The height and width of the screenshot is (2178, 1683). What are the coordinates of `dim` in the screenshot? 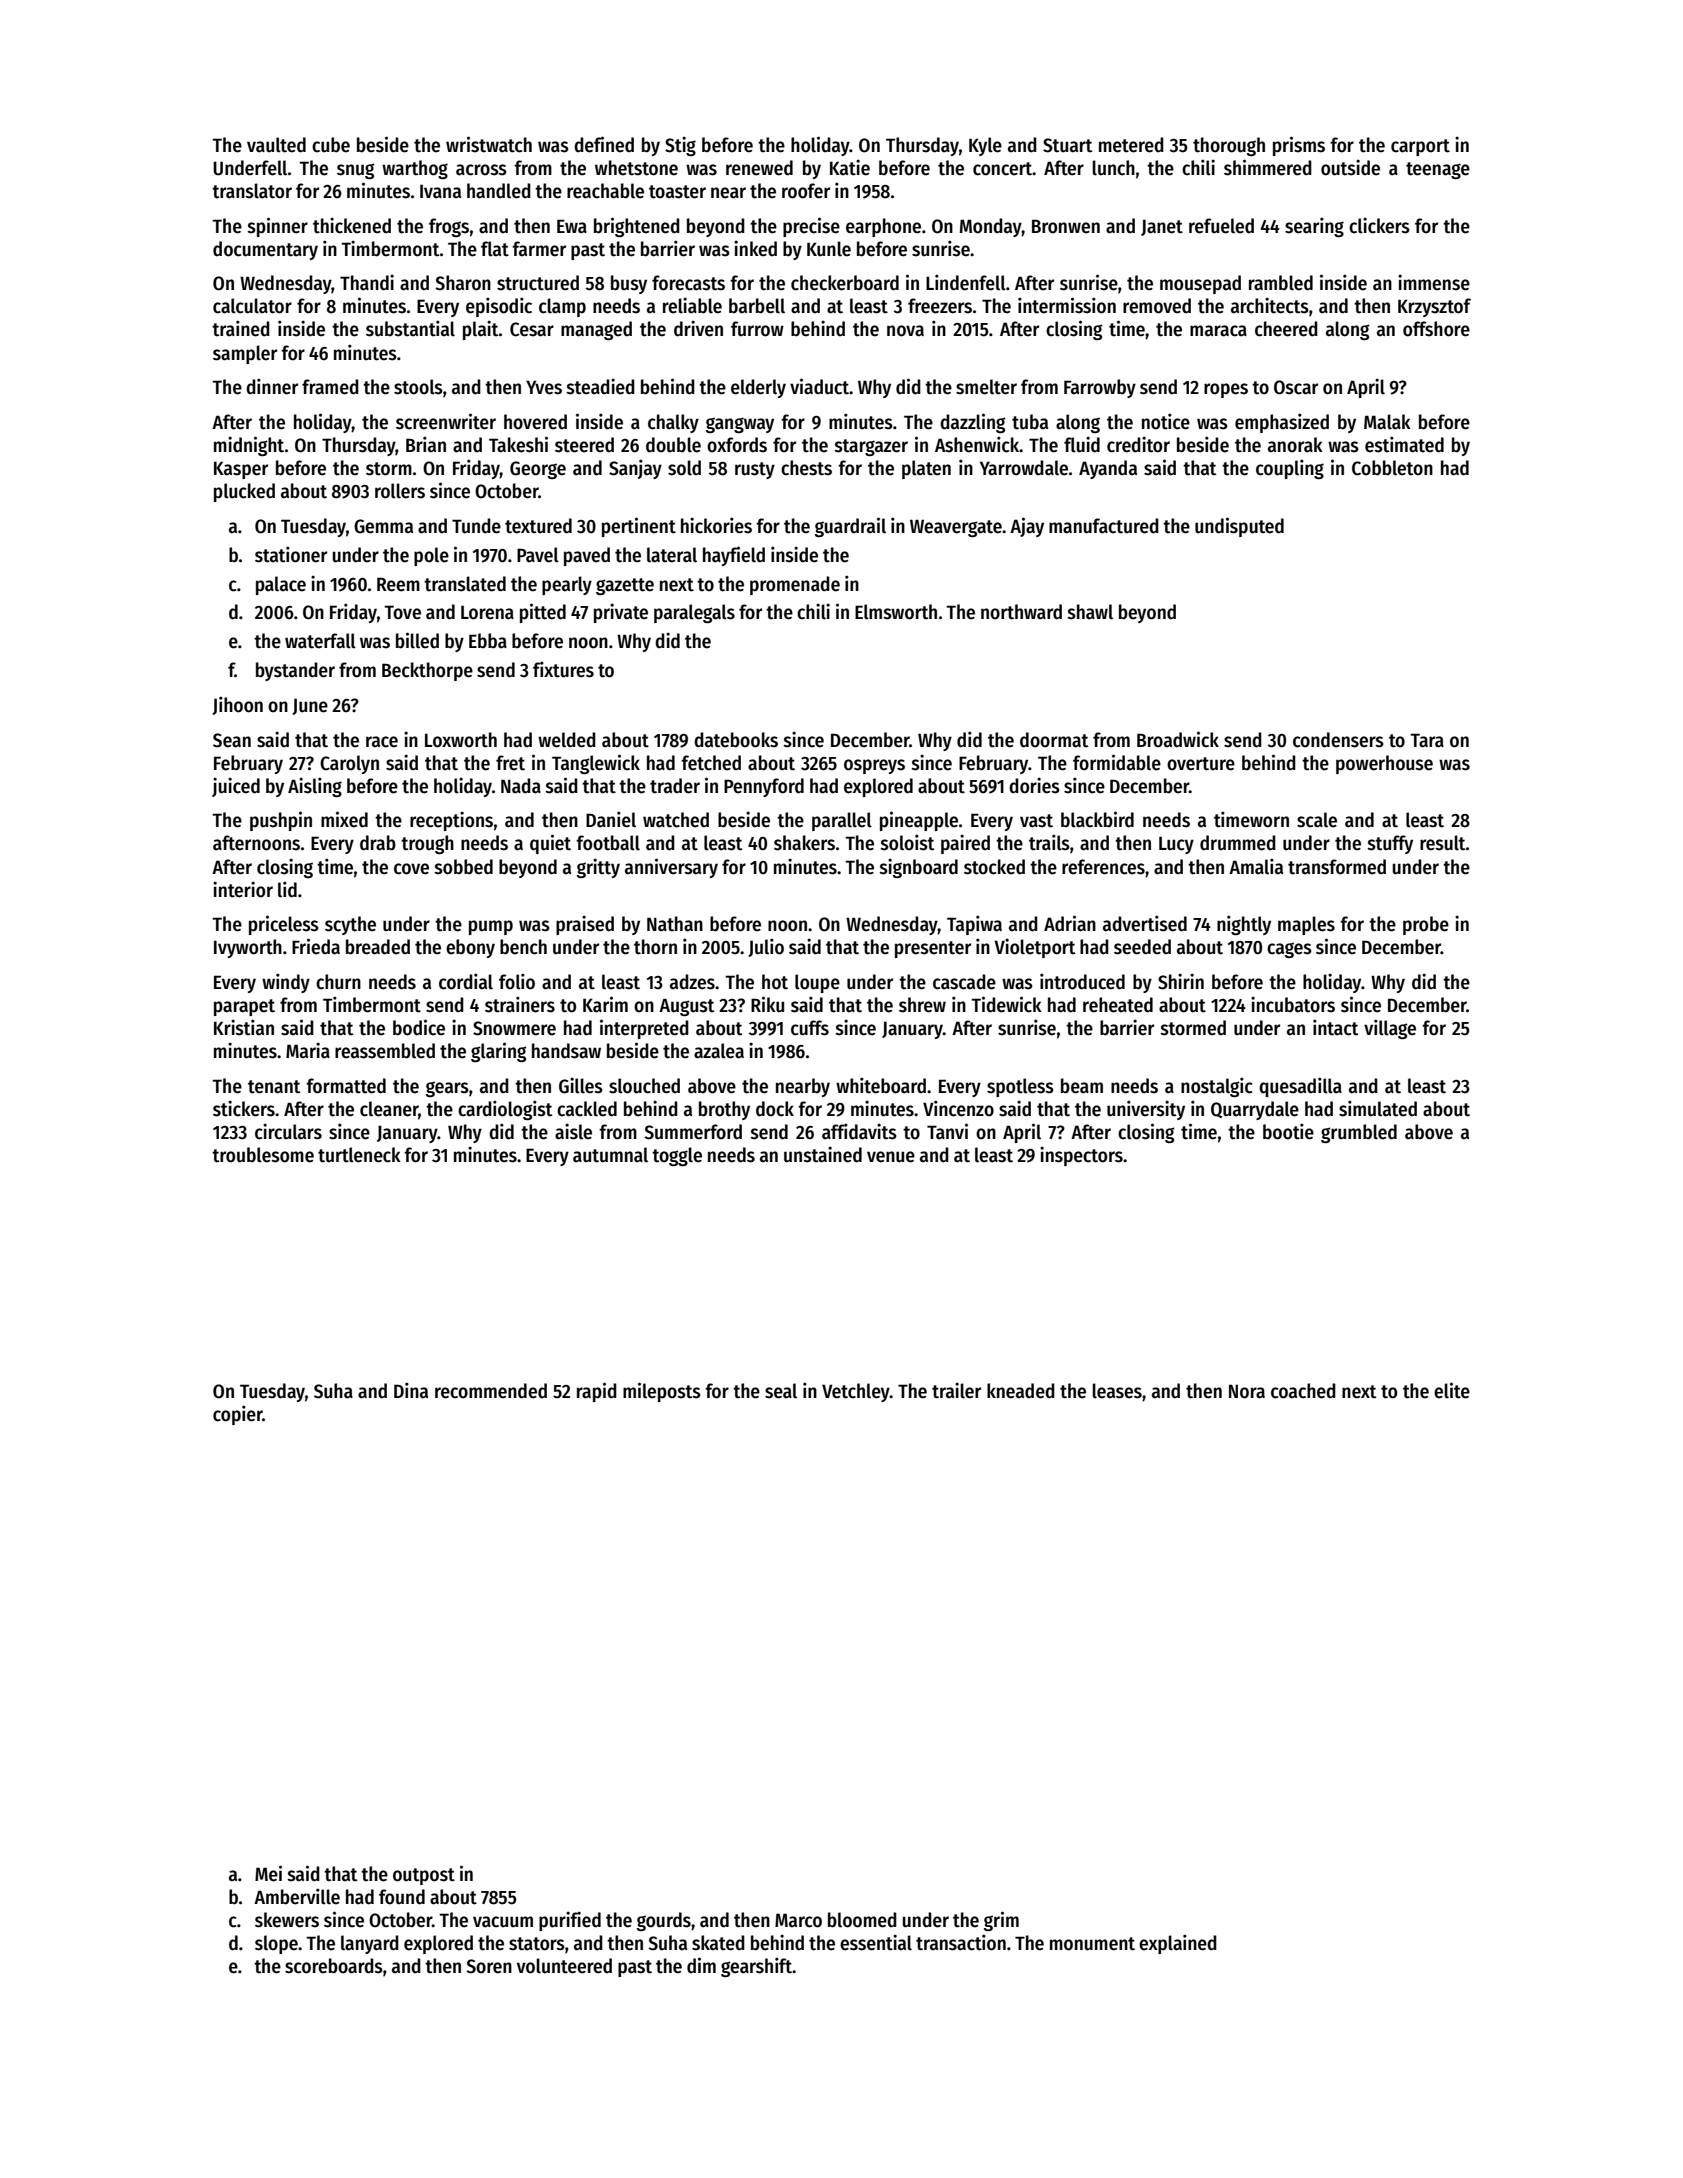 It's located at (701, 1965).
